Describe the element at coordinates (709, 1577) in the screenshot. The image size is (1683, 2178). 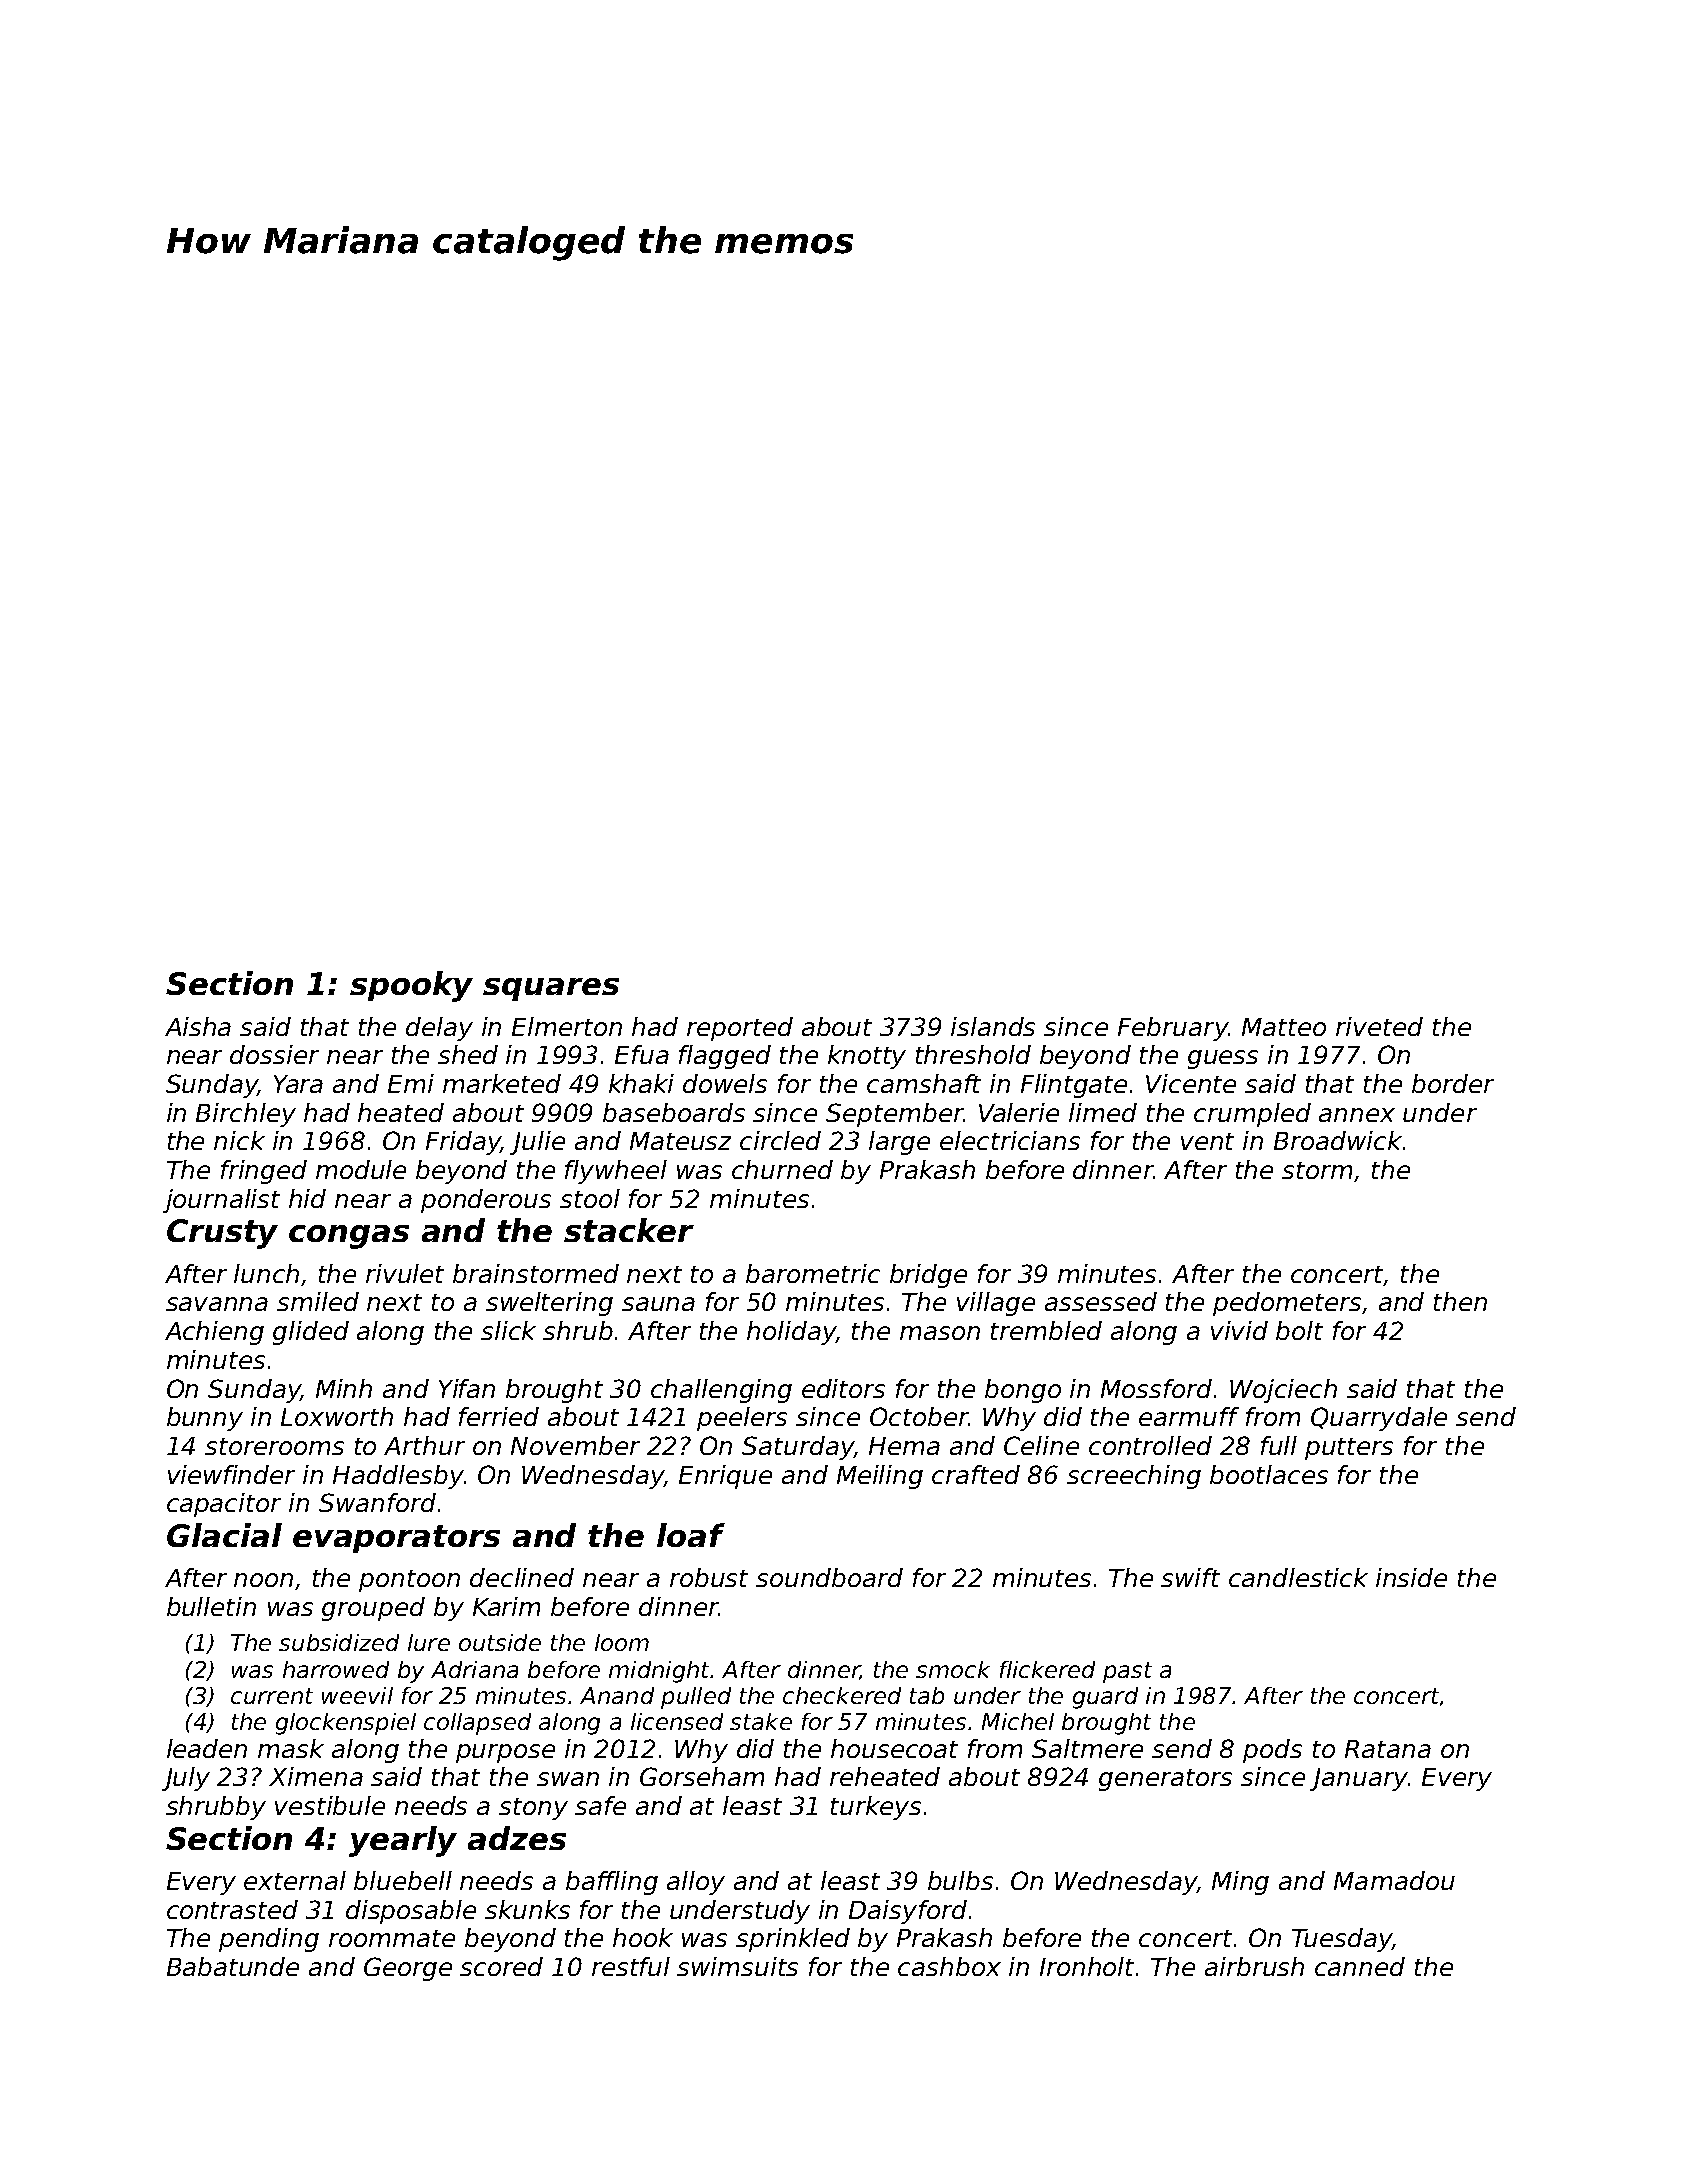
I see `robust` at that location.
